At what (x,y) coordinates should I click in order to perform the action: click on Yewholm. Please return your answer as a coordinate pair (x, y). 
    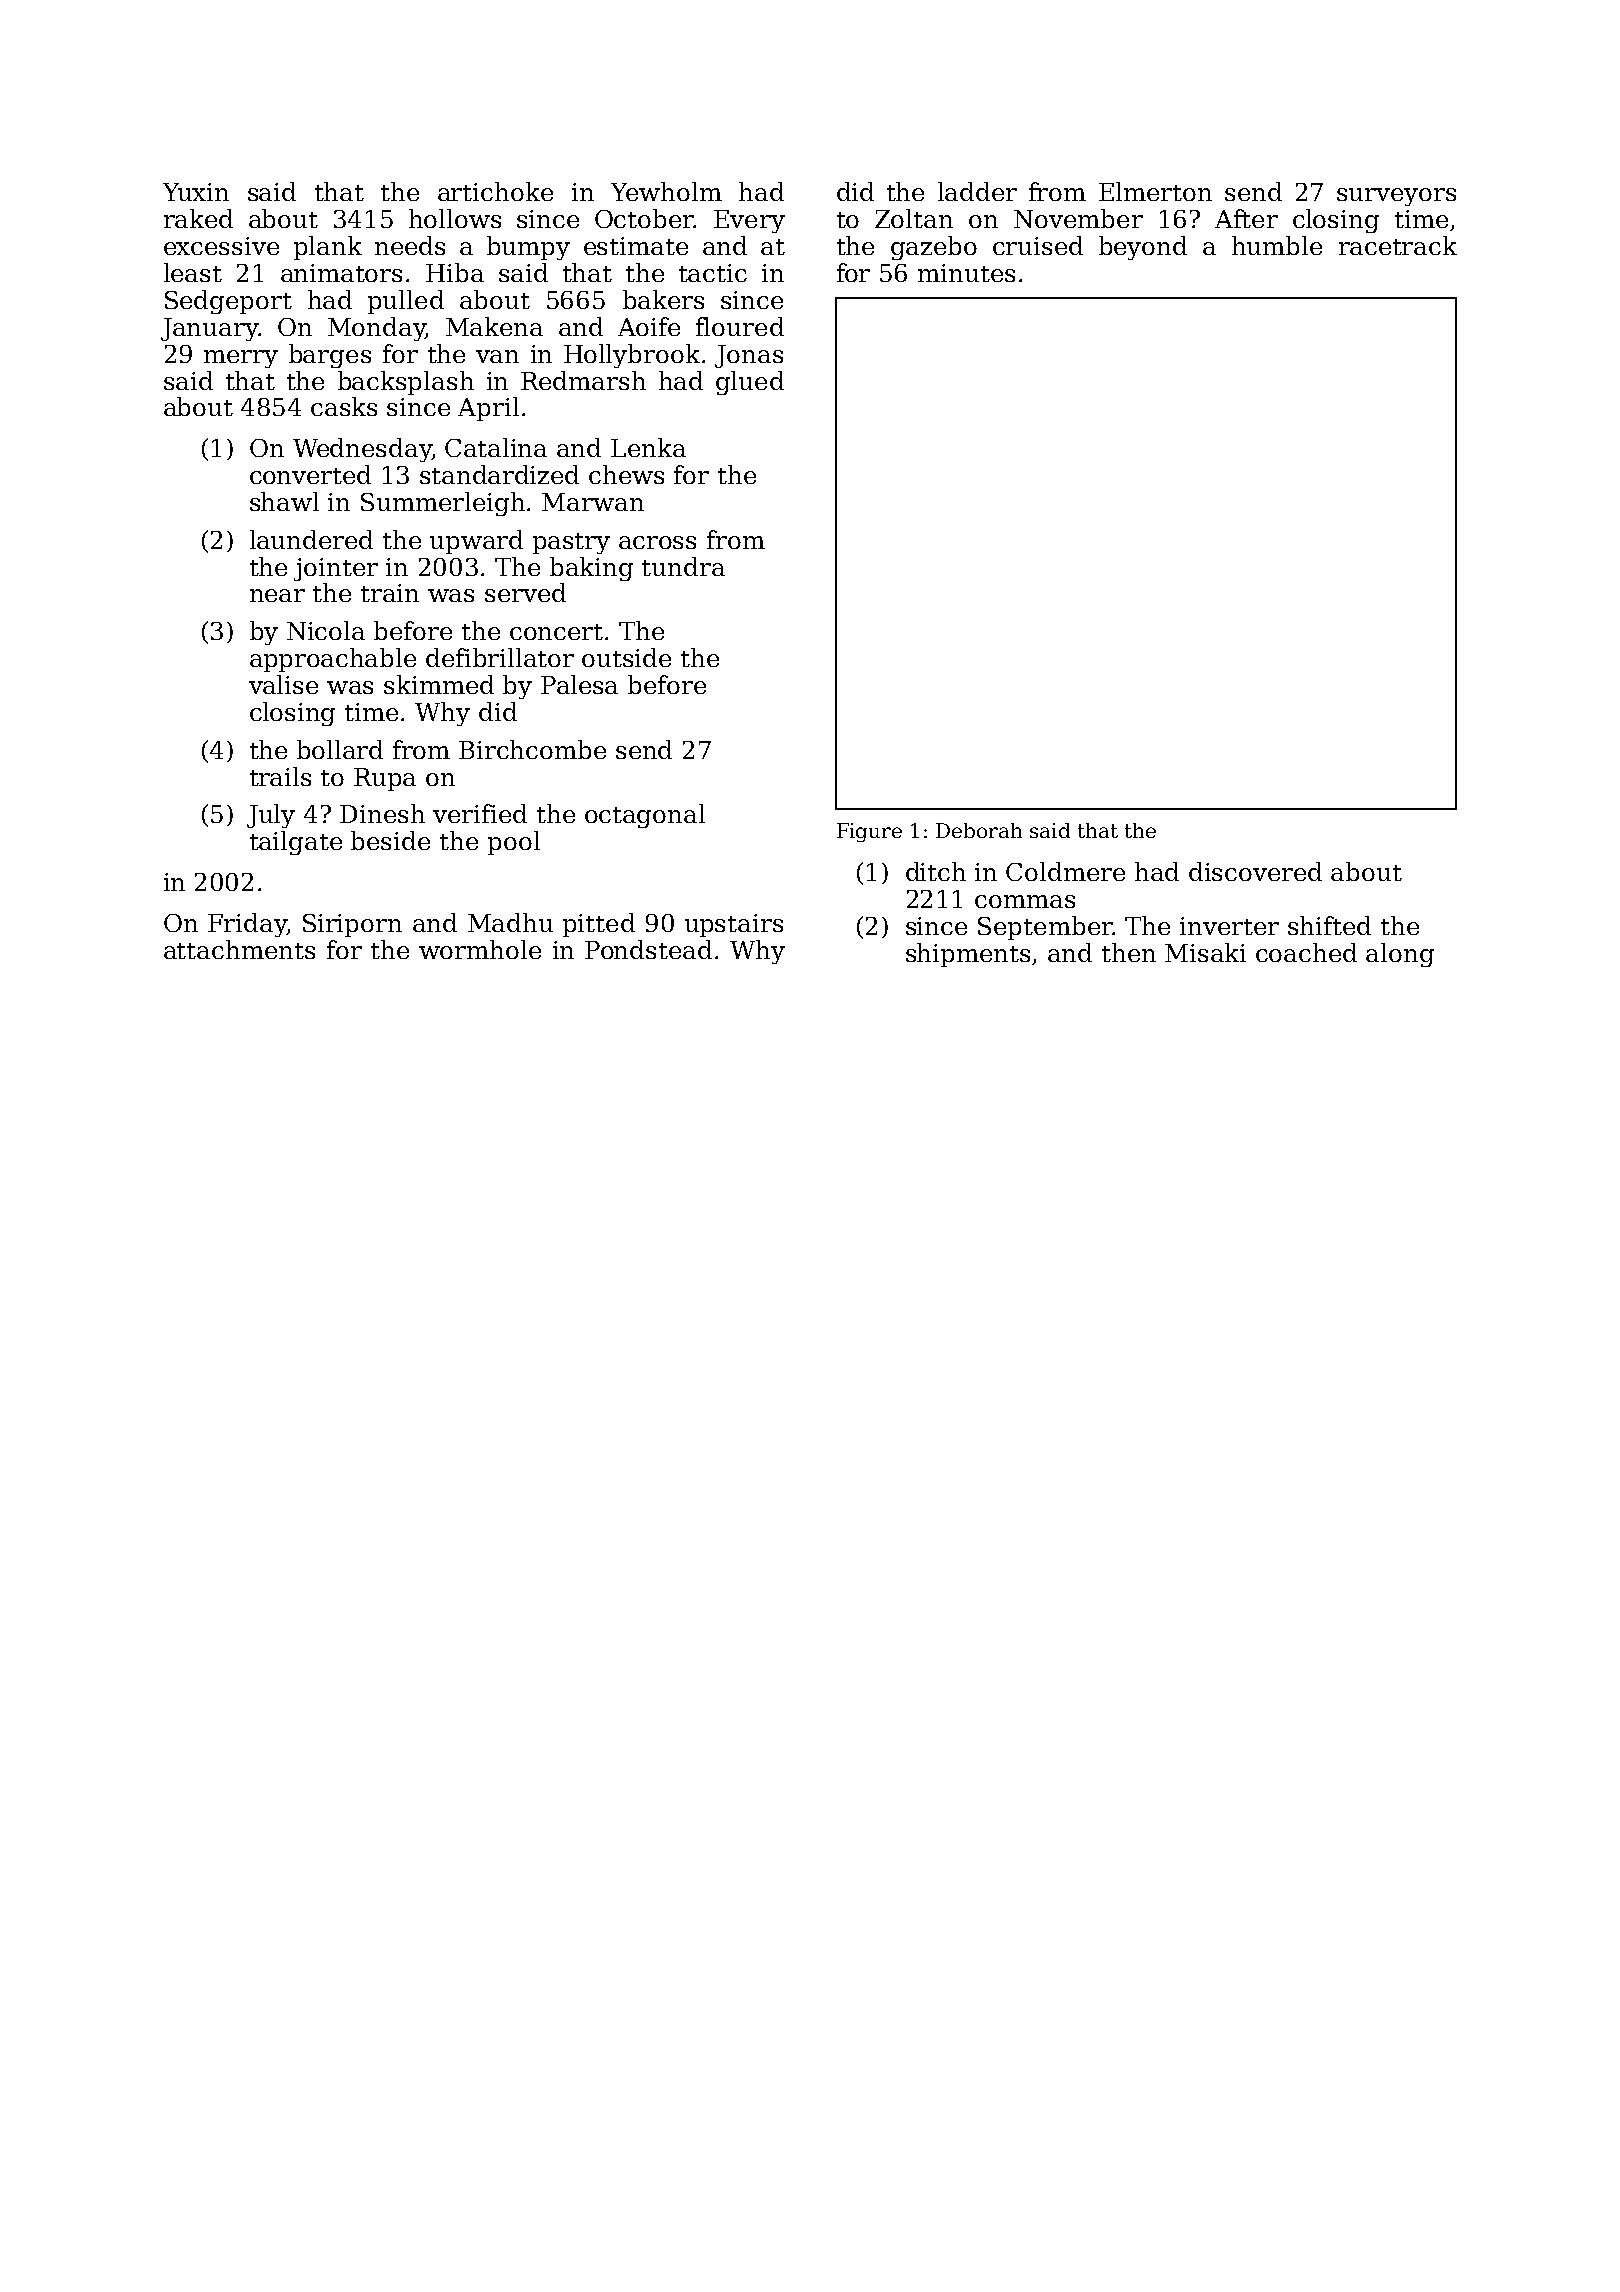
    Looking at the image, I should click on (666, 191).
